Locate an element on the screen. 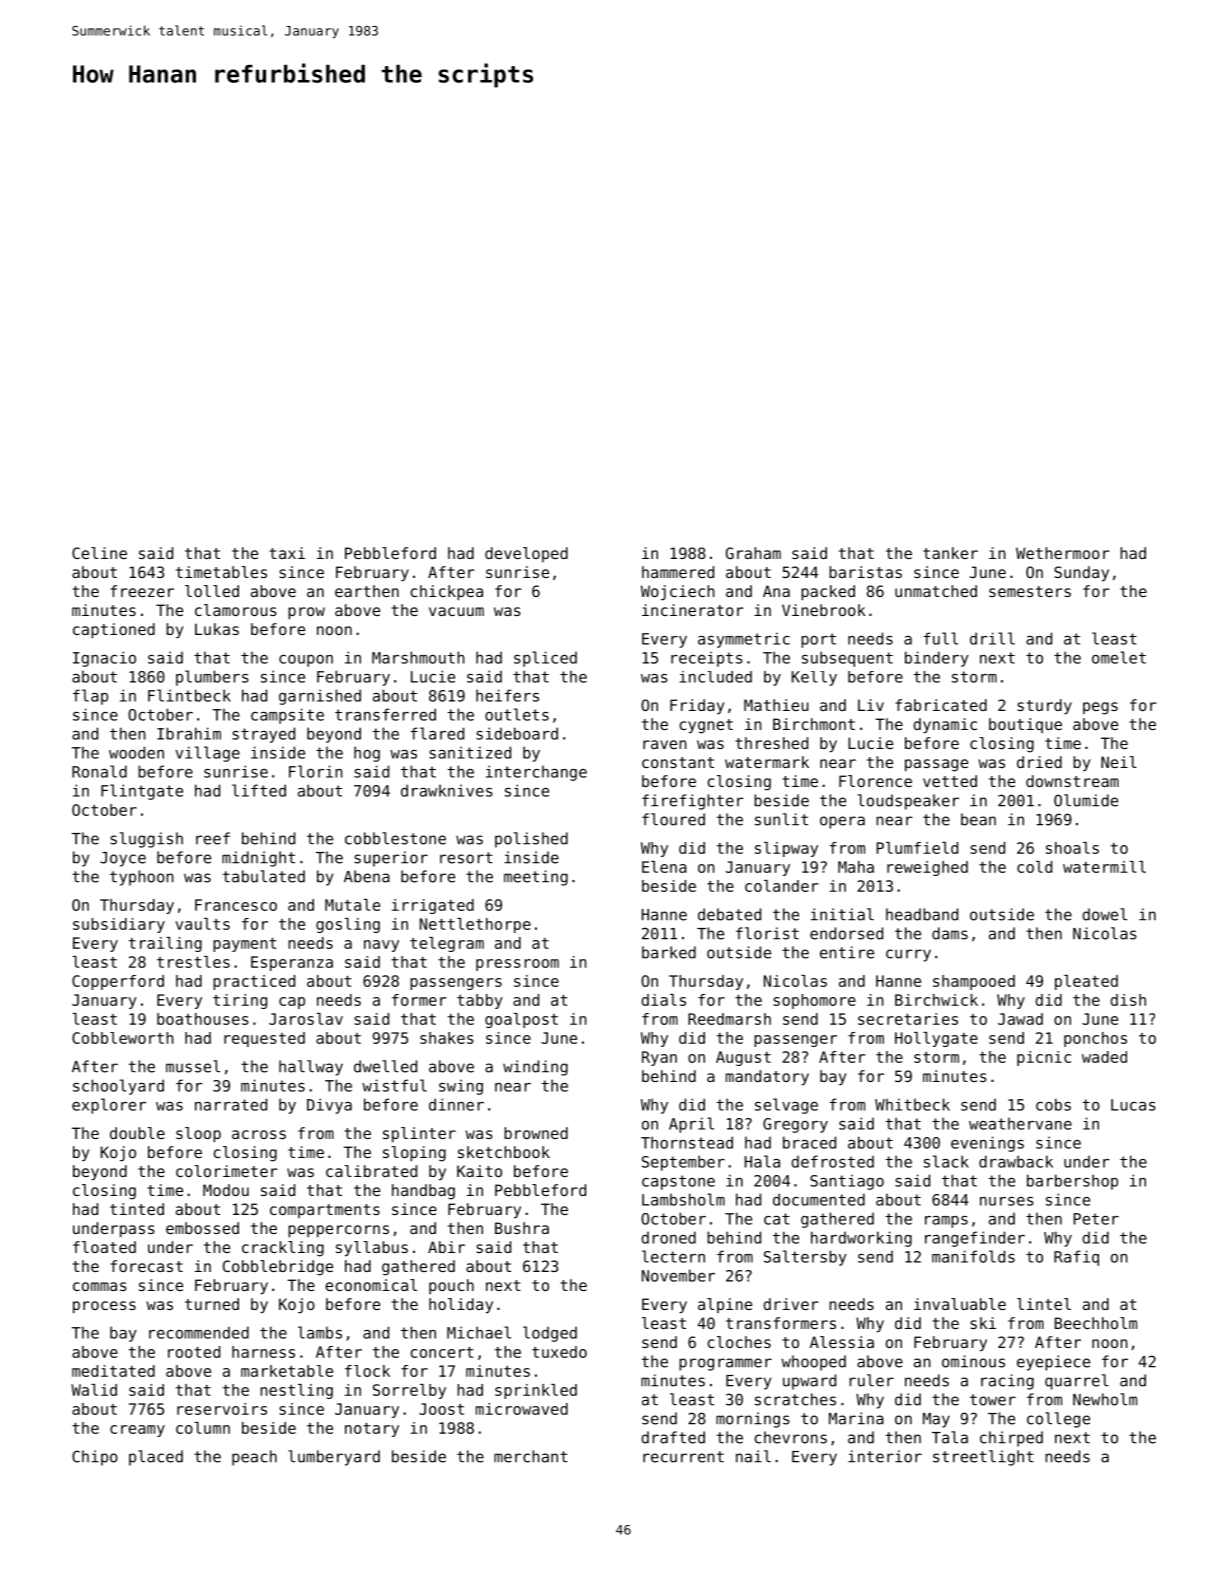 The image size is (1231, 1593). Chipo is located at coordinates (95, 1458).
